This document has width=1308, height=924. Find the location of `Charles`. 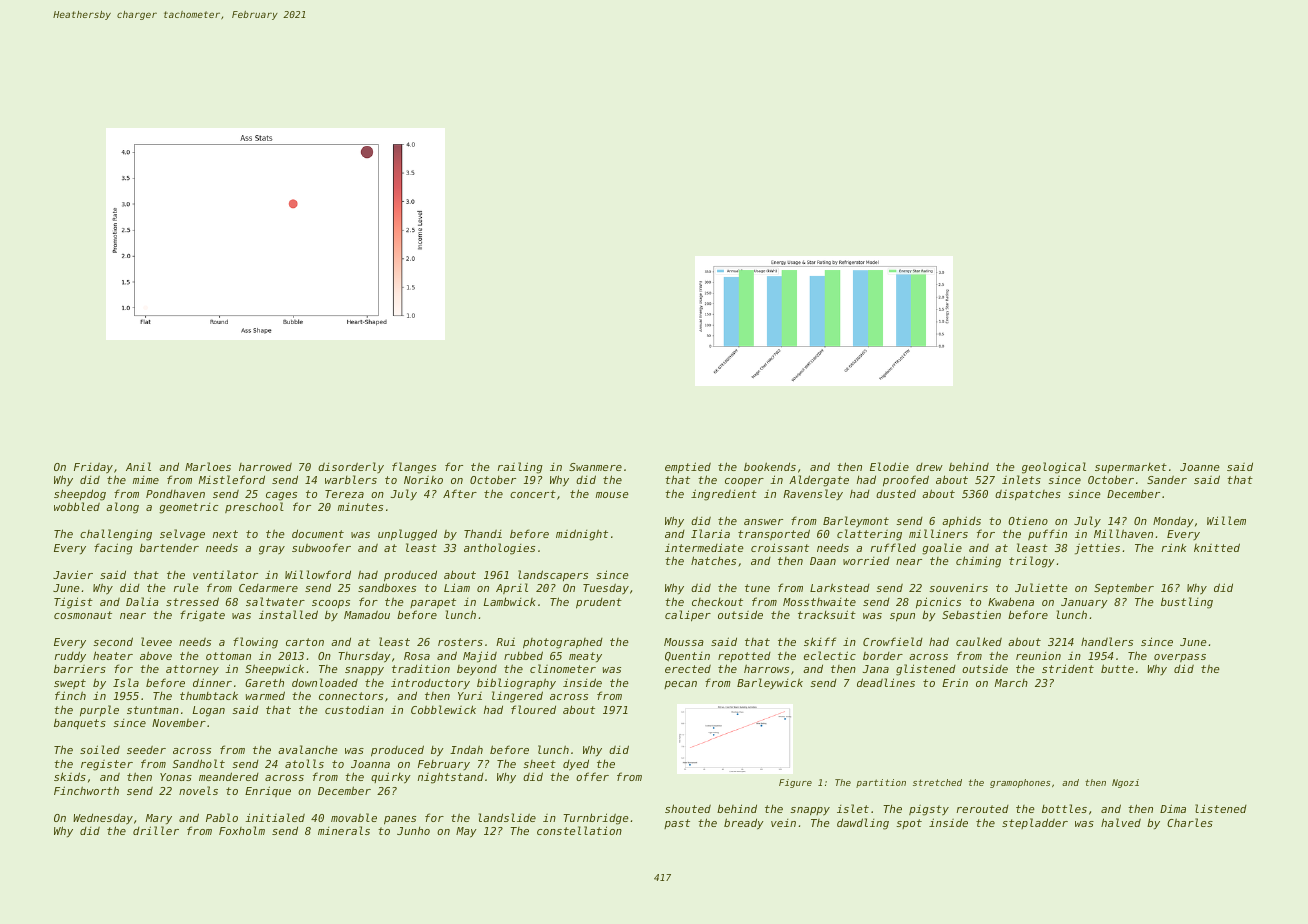

Charles is located at coordinates (1190, 822).
